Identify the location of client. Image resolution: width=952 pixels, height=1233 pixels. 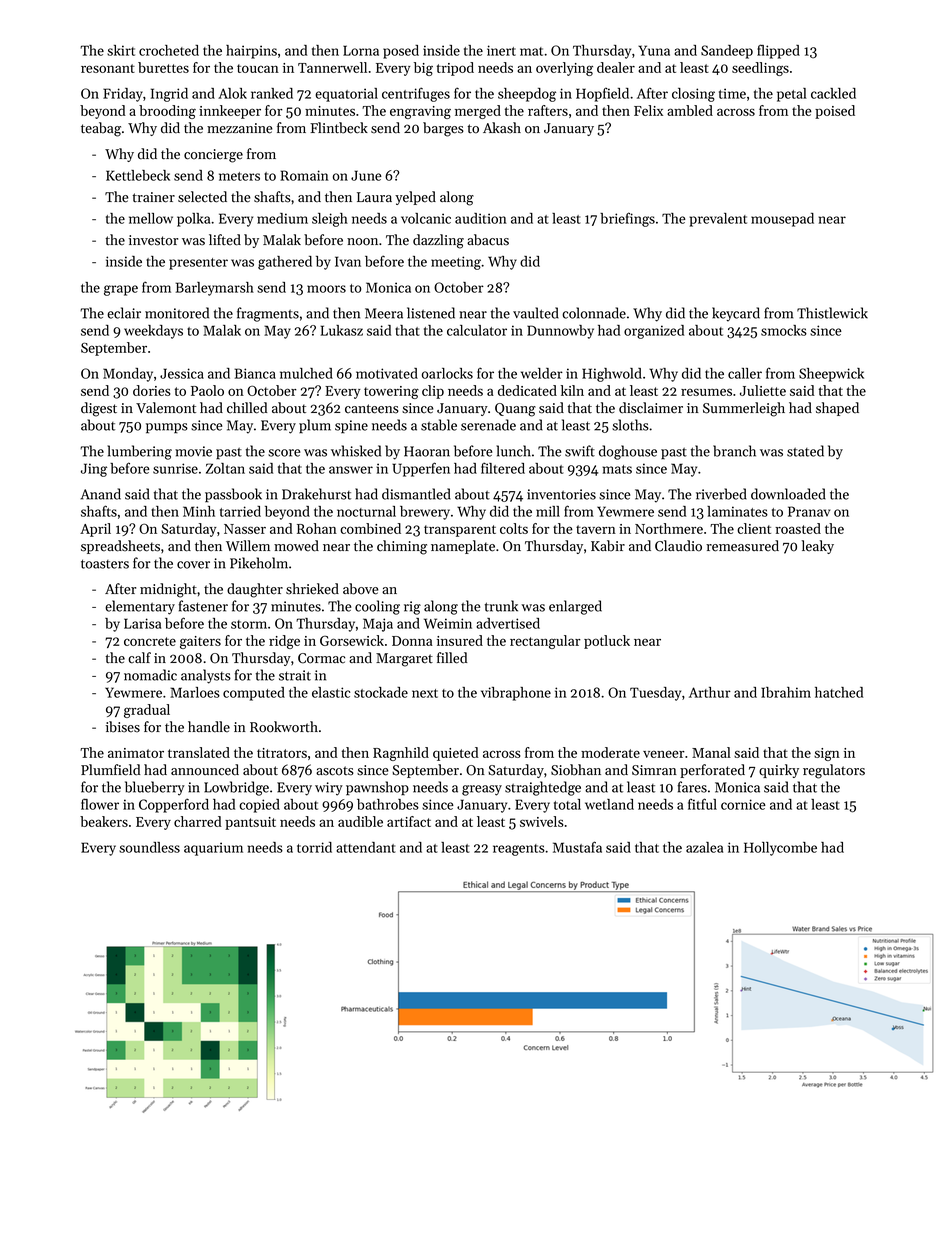
(754, 528).
